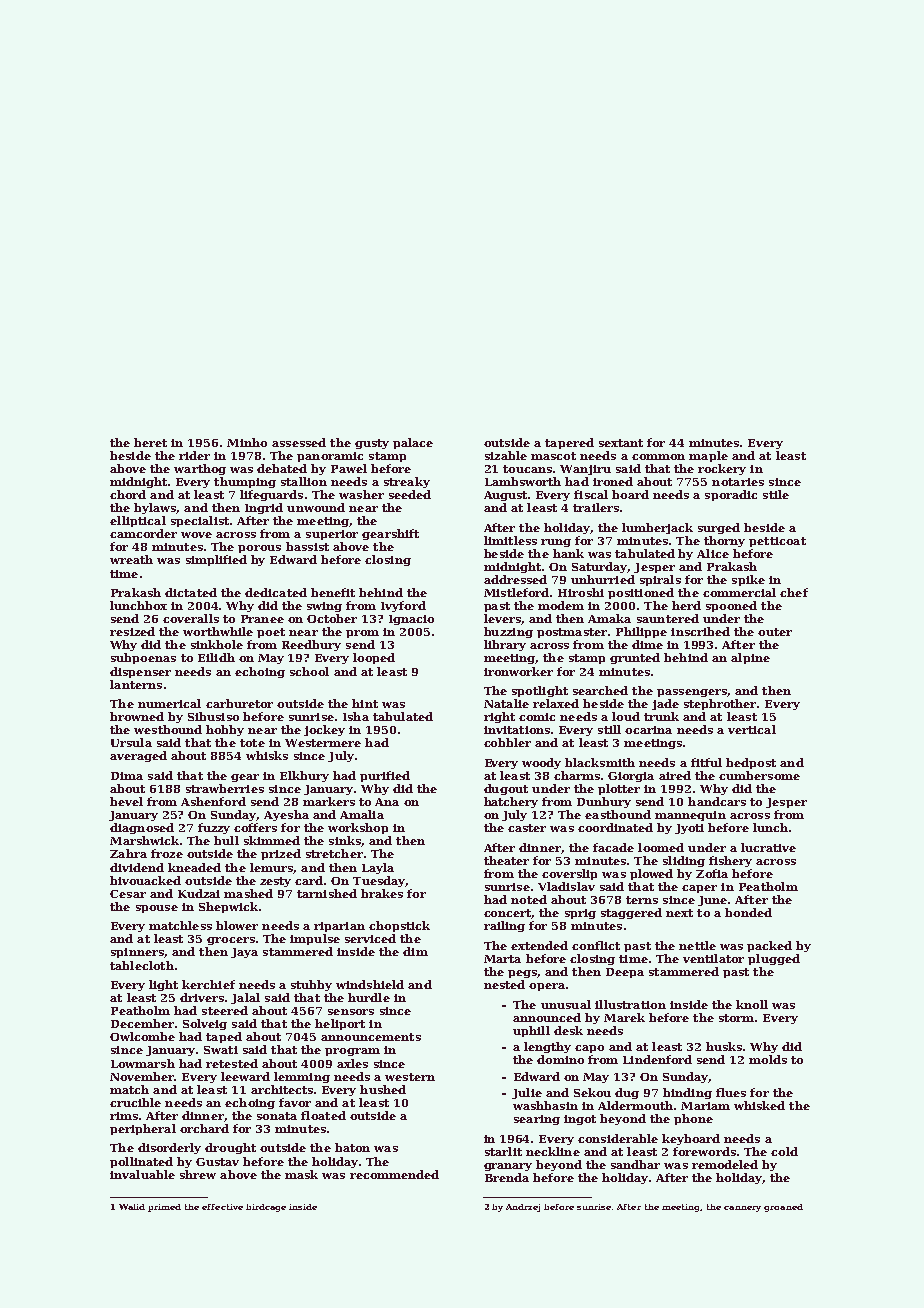  Describe the element at coordinates (750, 658) in the document. I see `alpine` at that location.
